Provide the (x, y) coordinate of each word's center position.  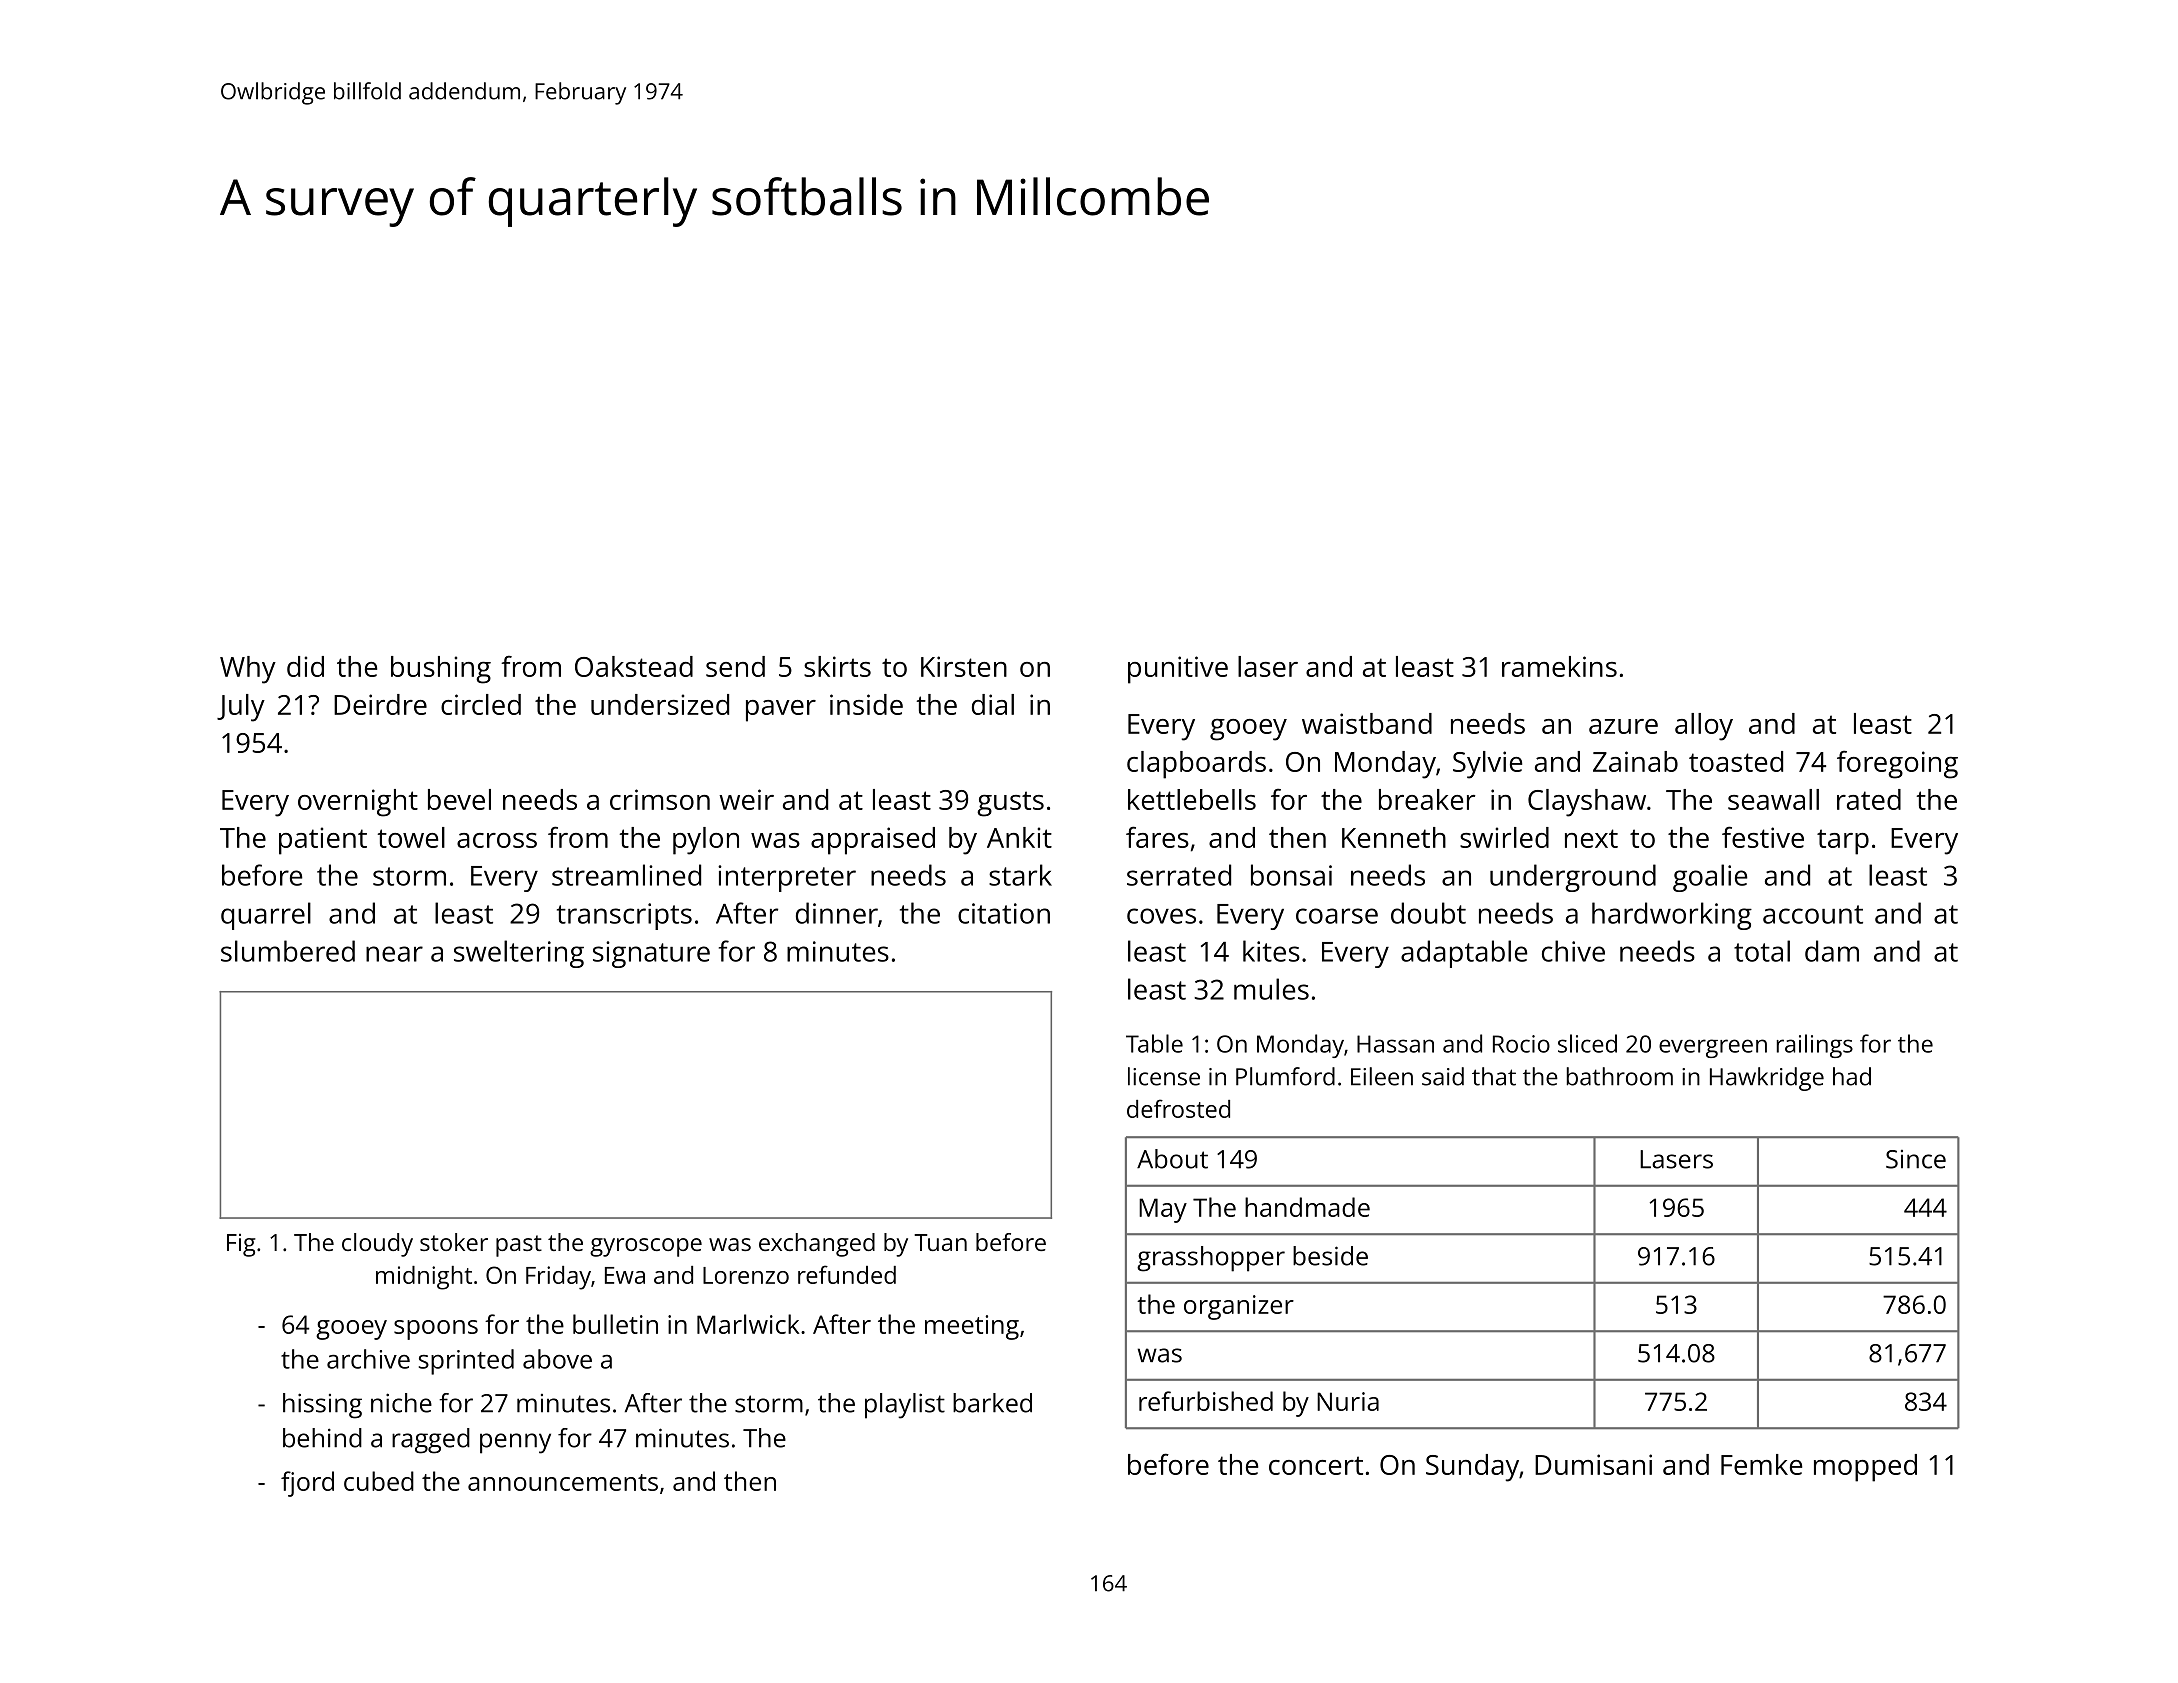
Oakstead (634, 666)
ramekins (1559, 666)
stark (1020, 875)
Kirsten (964, 666)
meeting (972, 1327)
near (394, 954)
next (1591, 838)
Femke (1761, 1464)
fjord (307, 1484)
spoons (436, 1330)
